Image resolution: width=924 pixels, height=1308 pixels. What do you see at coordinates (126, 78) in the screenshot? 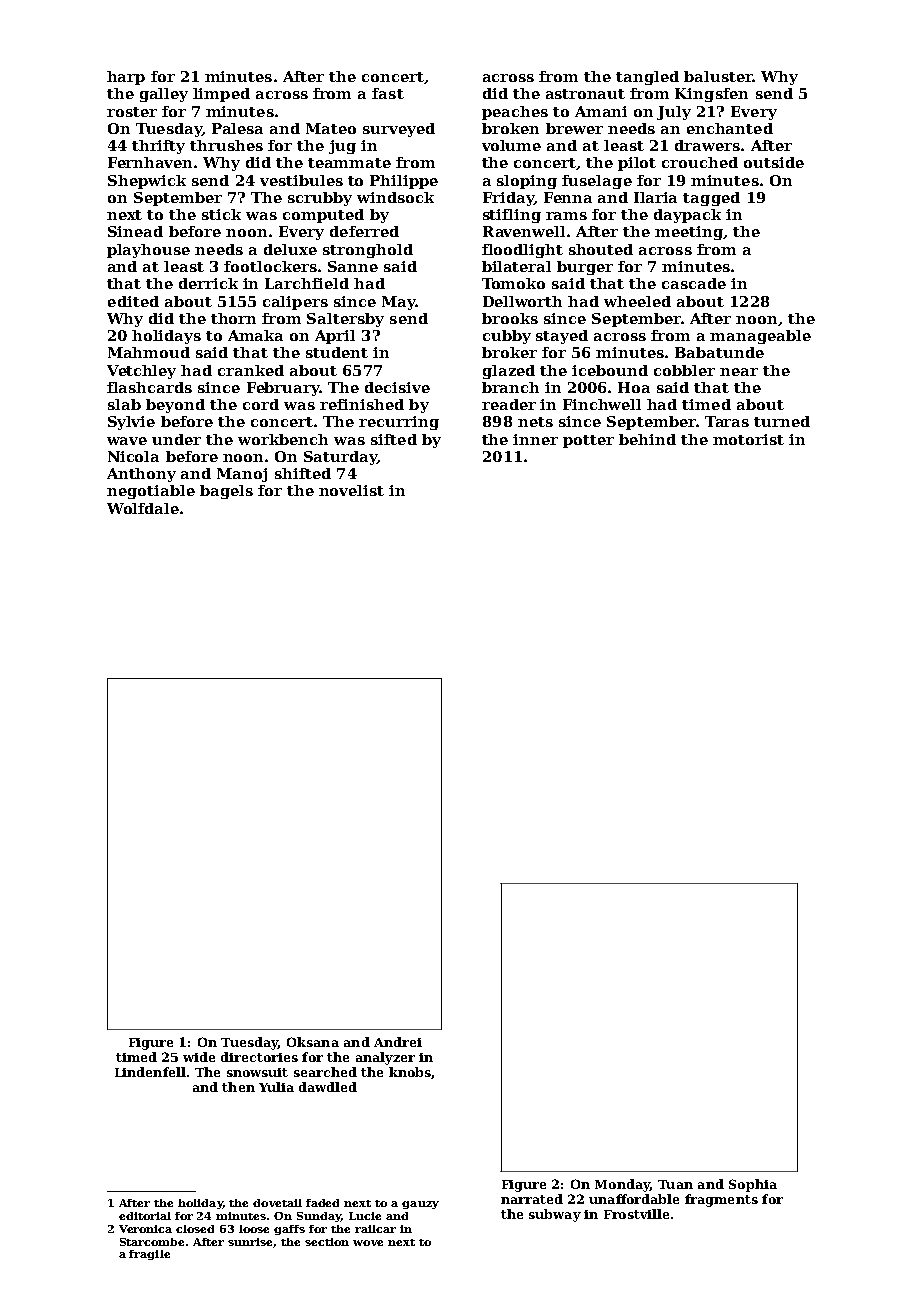
I see `harp` at bounding box center [126, 78].
